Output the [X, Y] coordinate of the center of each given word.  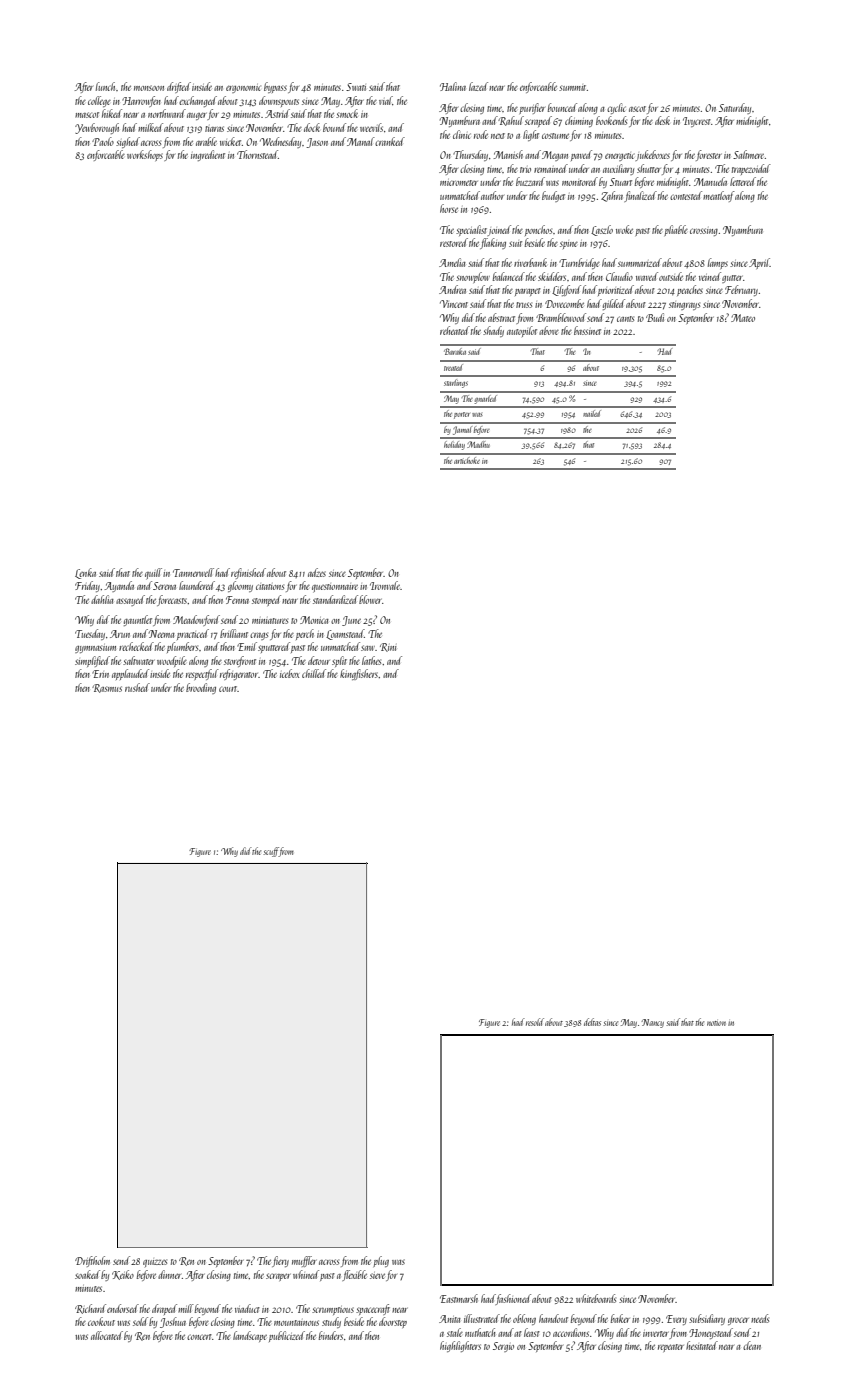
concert [199, 1337]
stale [455, 1332]
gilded [614, 304]
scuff [271, 852]
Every [676, 1320]
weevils [371, 127]
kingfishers [359, 674]
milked [150, 127]
